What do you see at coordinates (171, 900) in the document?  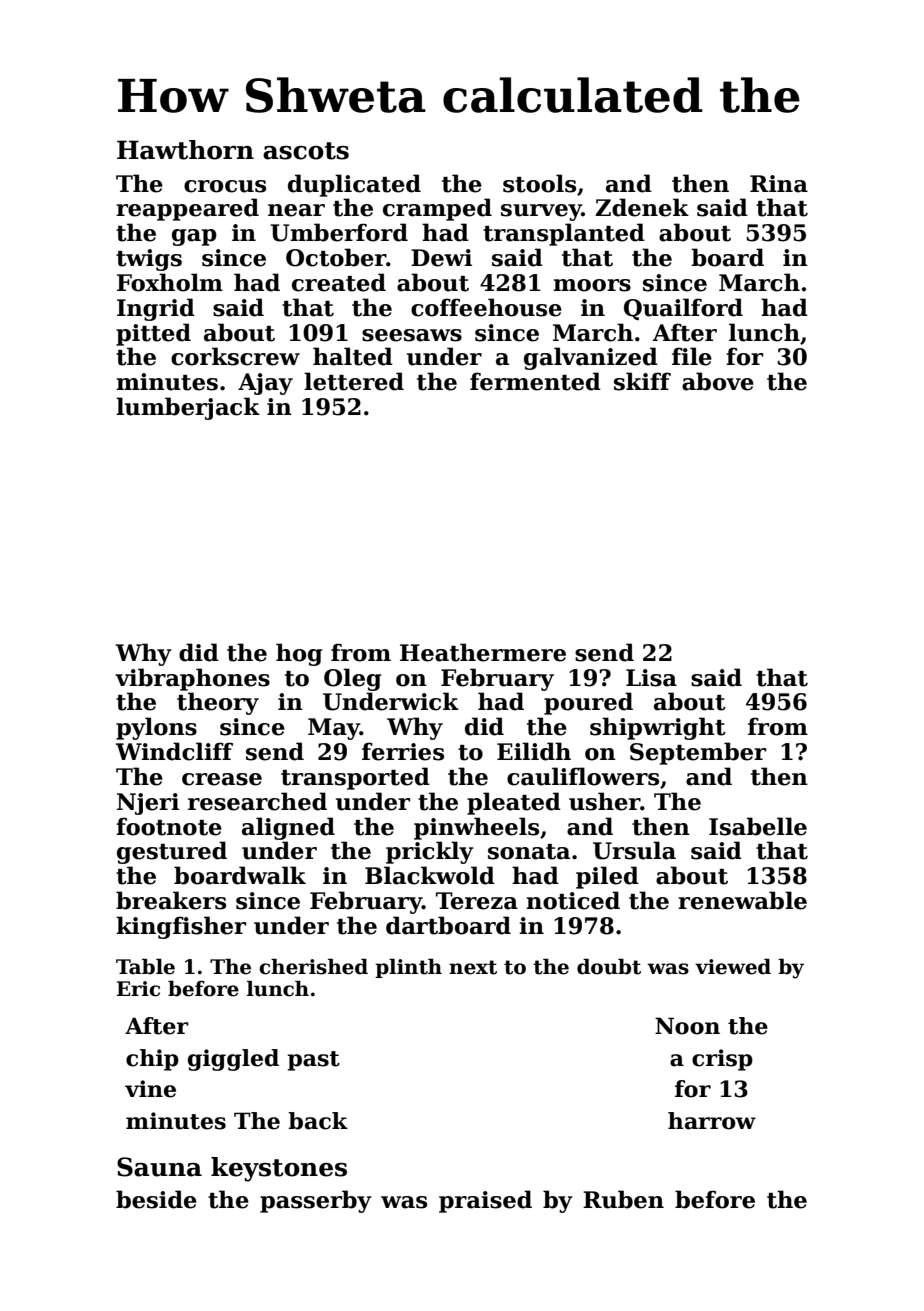 I see `breakers` at bounding box center [171, 900].
